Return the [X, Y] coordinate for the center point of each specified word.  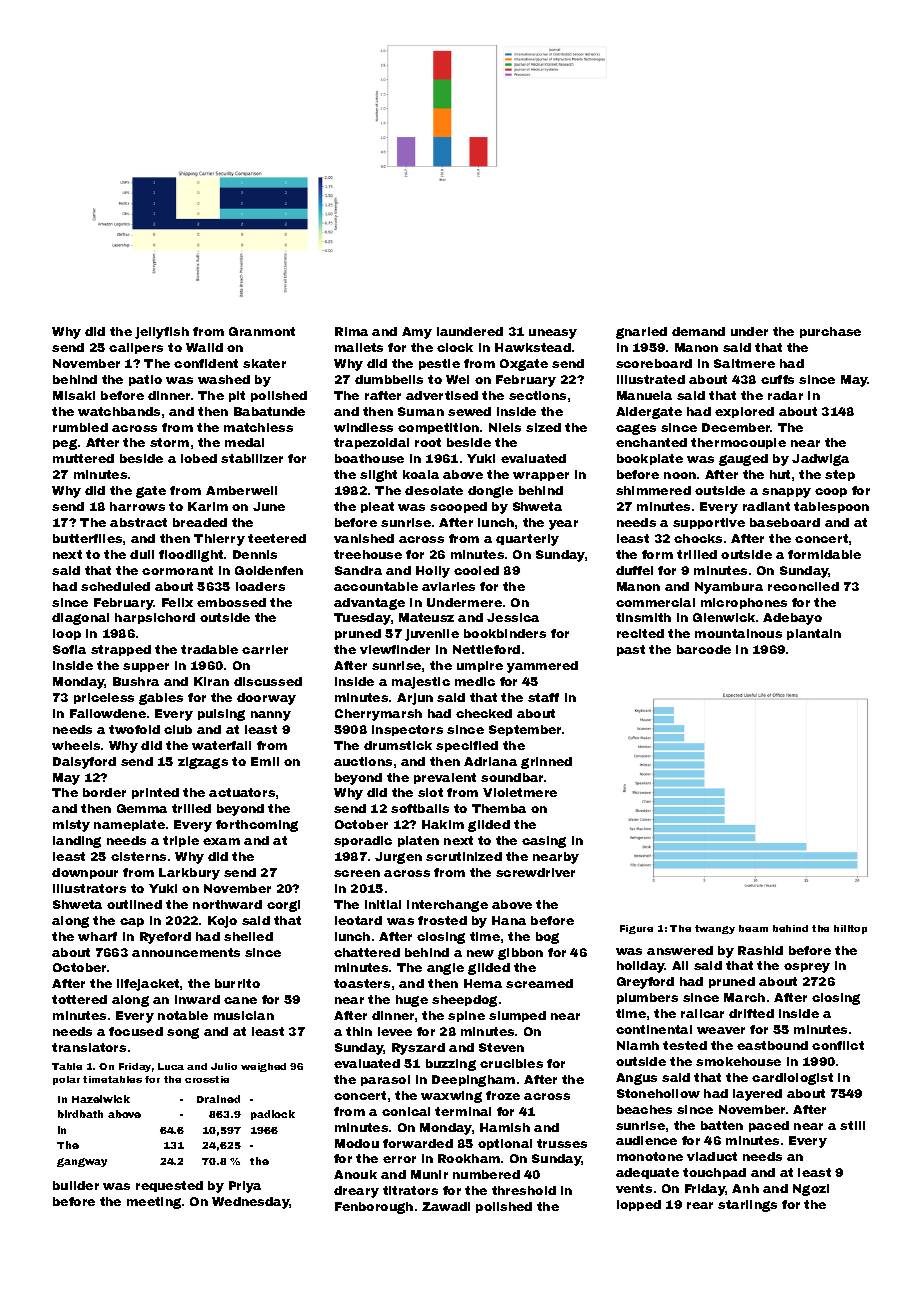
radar [785, 395]
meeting [154, 1203]
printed [155, 793]
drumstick [398, 745]
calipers [136, 348]
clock [455, 347]
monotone [650, 1156]
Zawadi [446, 1206]
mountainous [738, 633]
